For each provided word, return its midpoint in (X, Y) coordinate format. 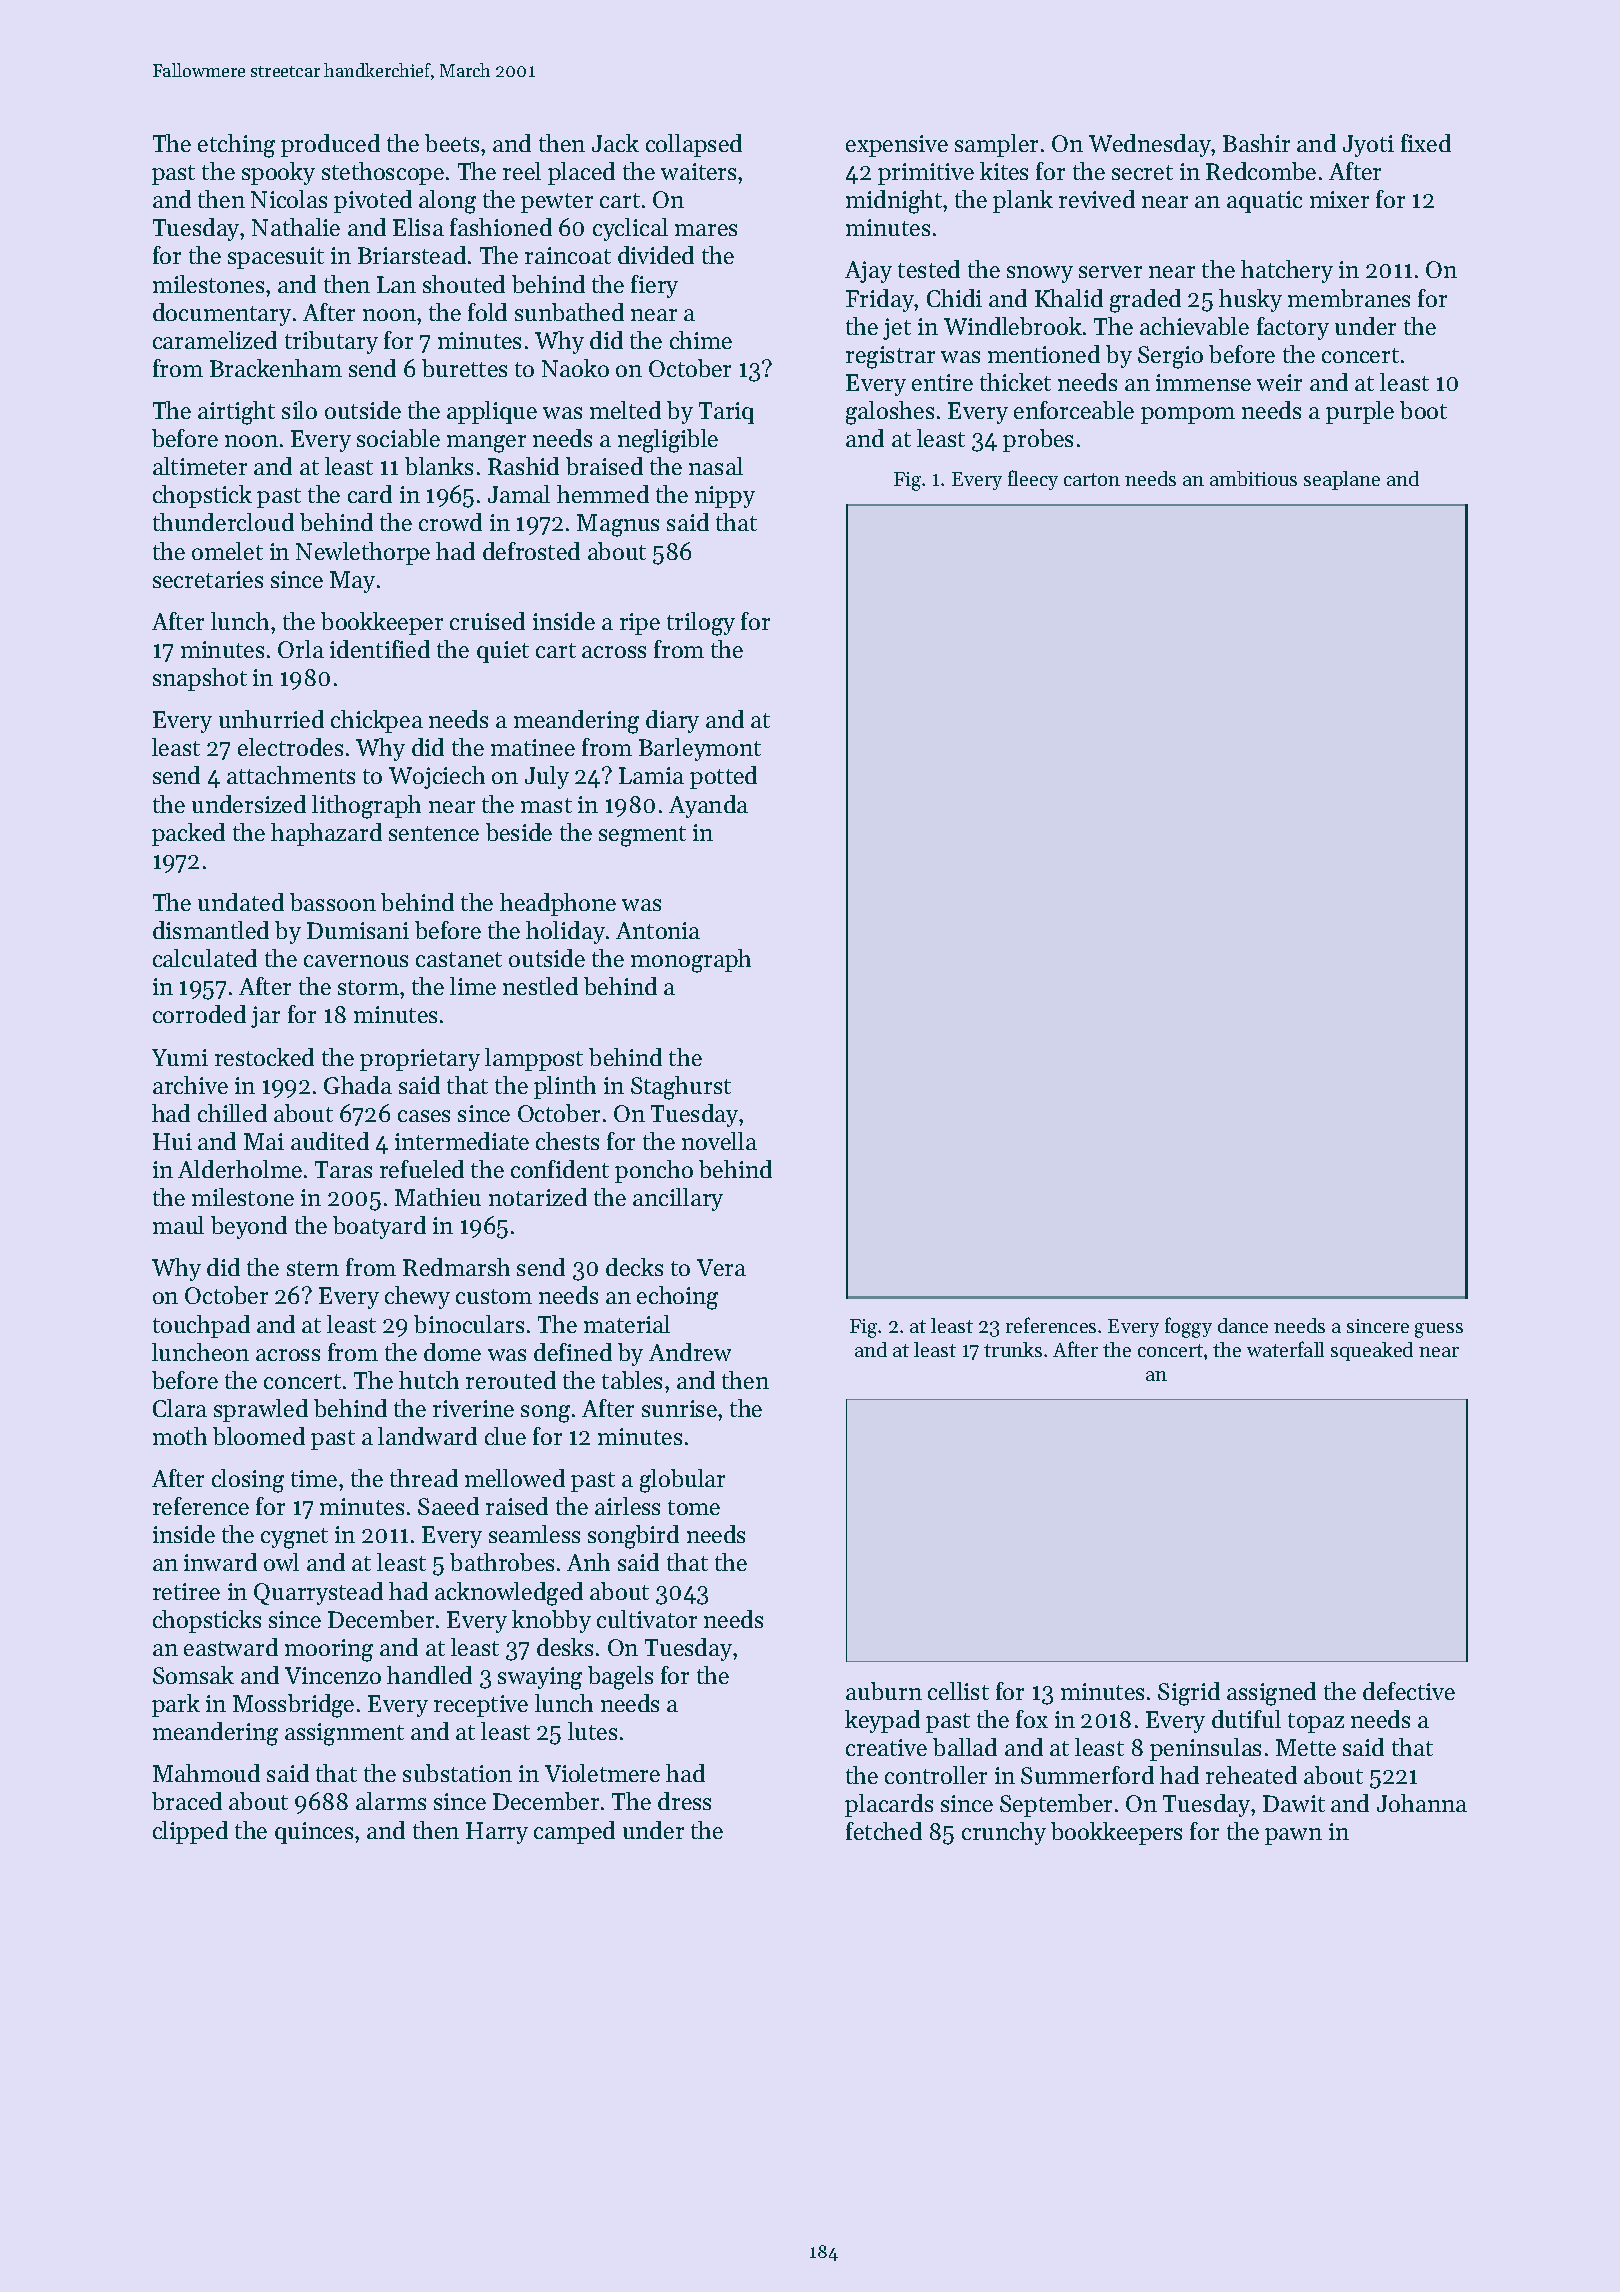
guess (1439, 1330)
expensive (897, 146)
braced (187, 1801)
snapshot (200, 679)
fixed (1426, 143)
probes (1038, 440)
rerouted (511, 1380)
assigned (1271, 1694)
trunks (1013, 1349)
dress (684, 1801)
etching (236, 146)
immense (1203, 382)
